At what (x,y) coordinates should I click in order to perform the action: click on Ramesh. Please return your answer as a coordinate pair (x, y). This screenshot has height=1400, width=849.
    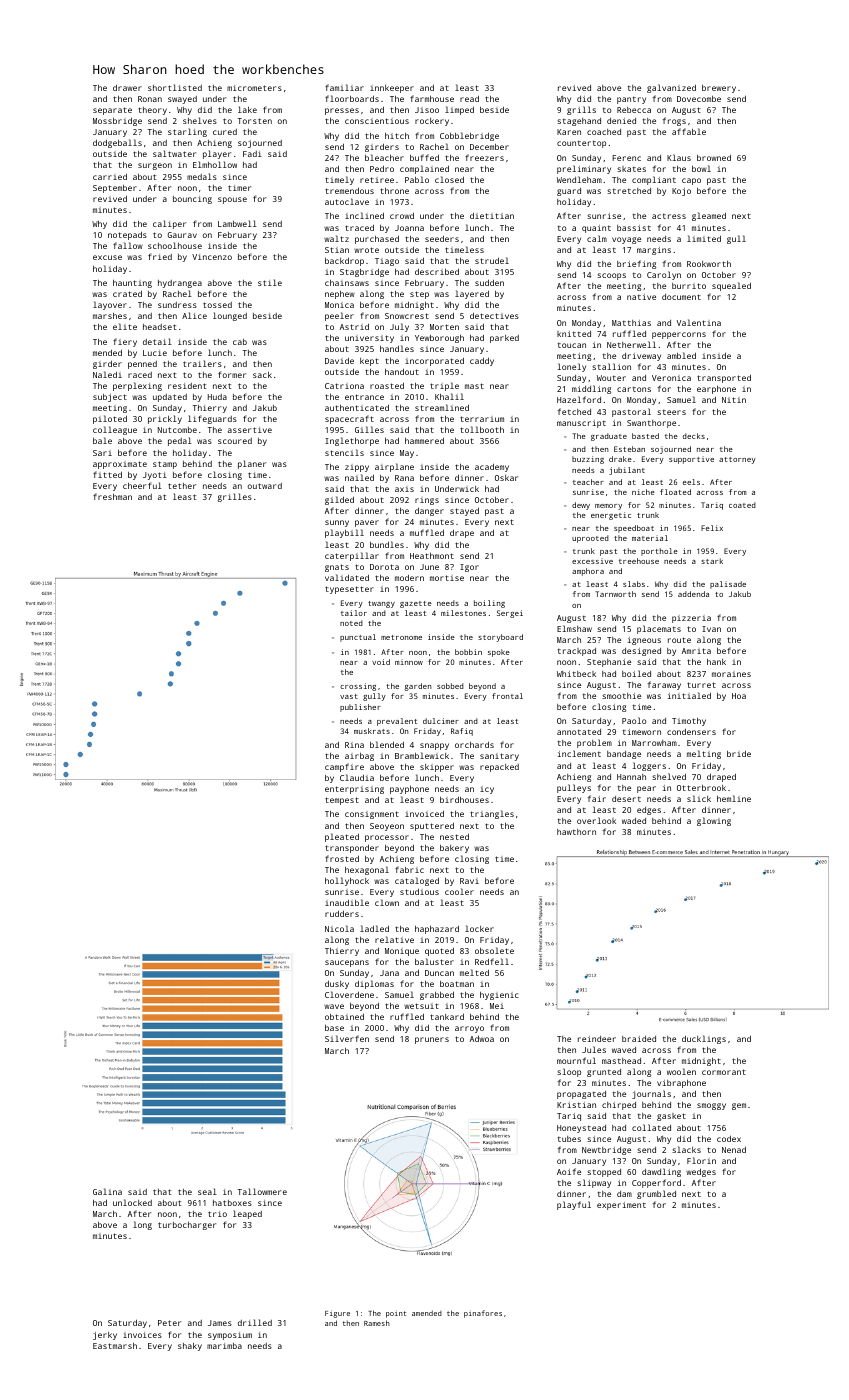
    Looking at the image, I should click on (377, 1323).
